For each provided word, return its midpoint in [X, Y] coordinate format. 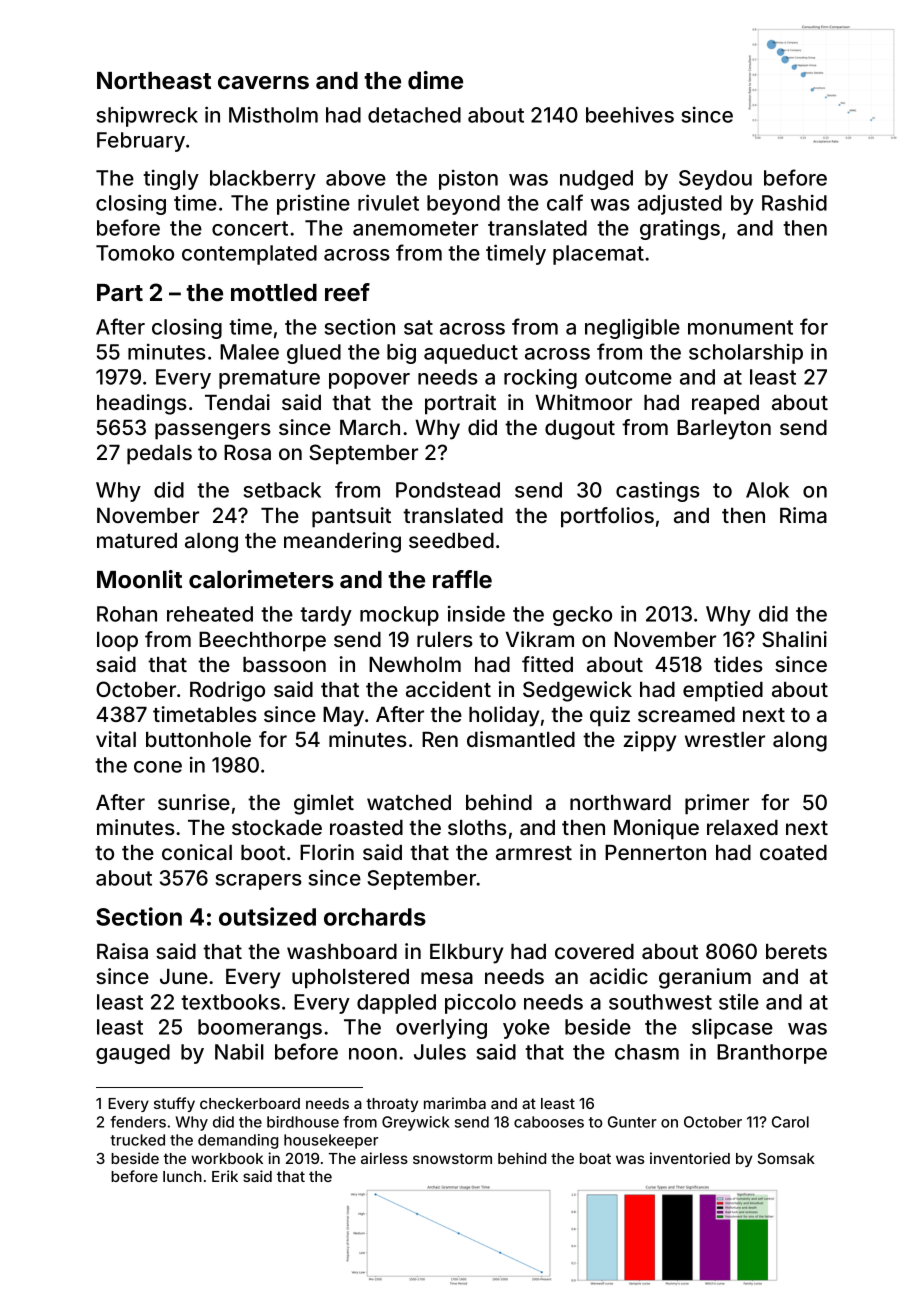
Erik [225, 1176]
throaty [392, 1105]
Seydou [715, 180]
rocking [540, 378]
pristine [313, 204]
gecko [582, 616]
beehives [630, 114]
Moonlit [139, 579]
